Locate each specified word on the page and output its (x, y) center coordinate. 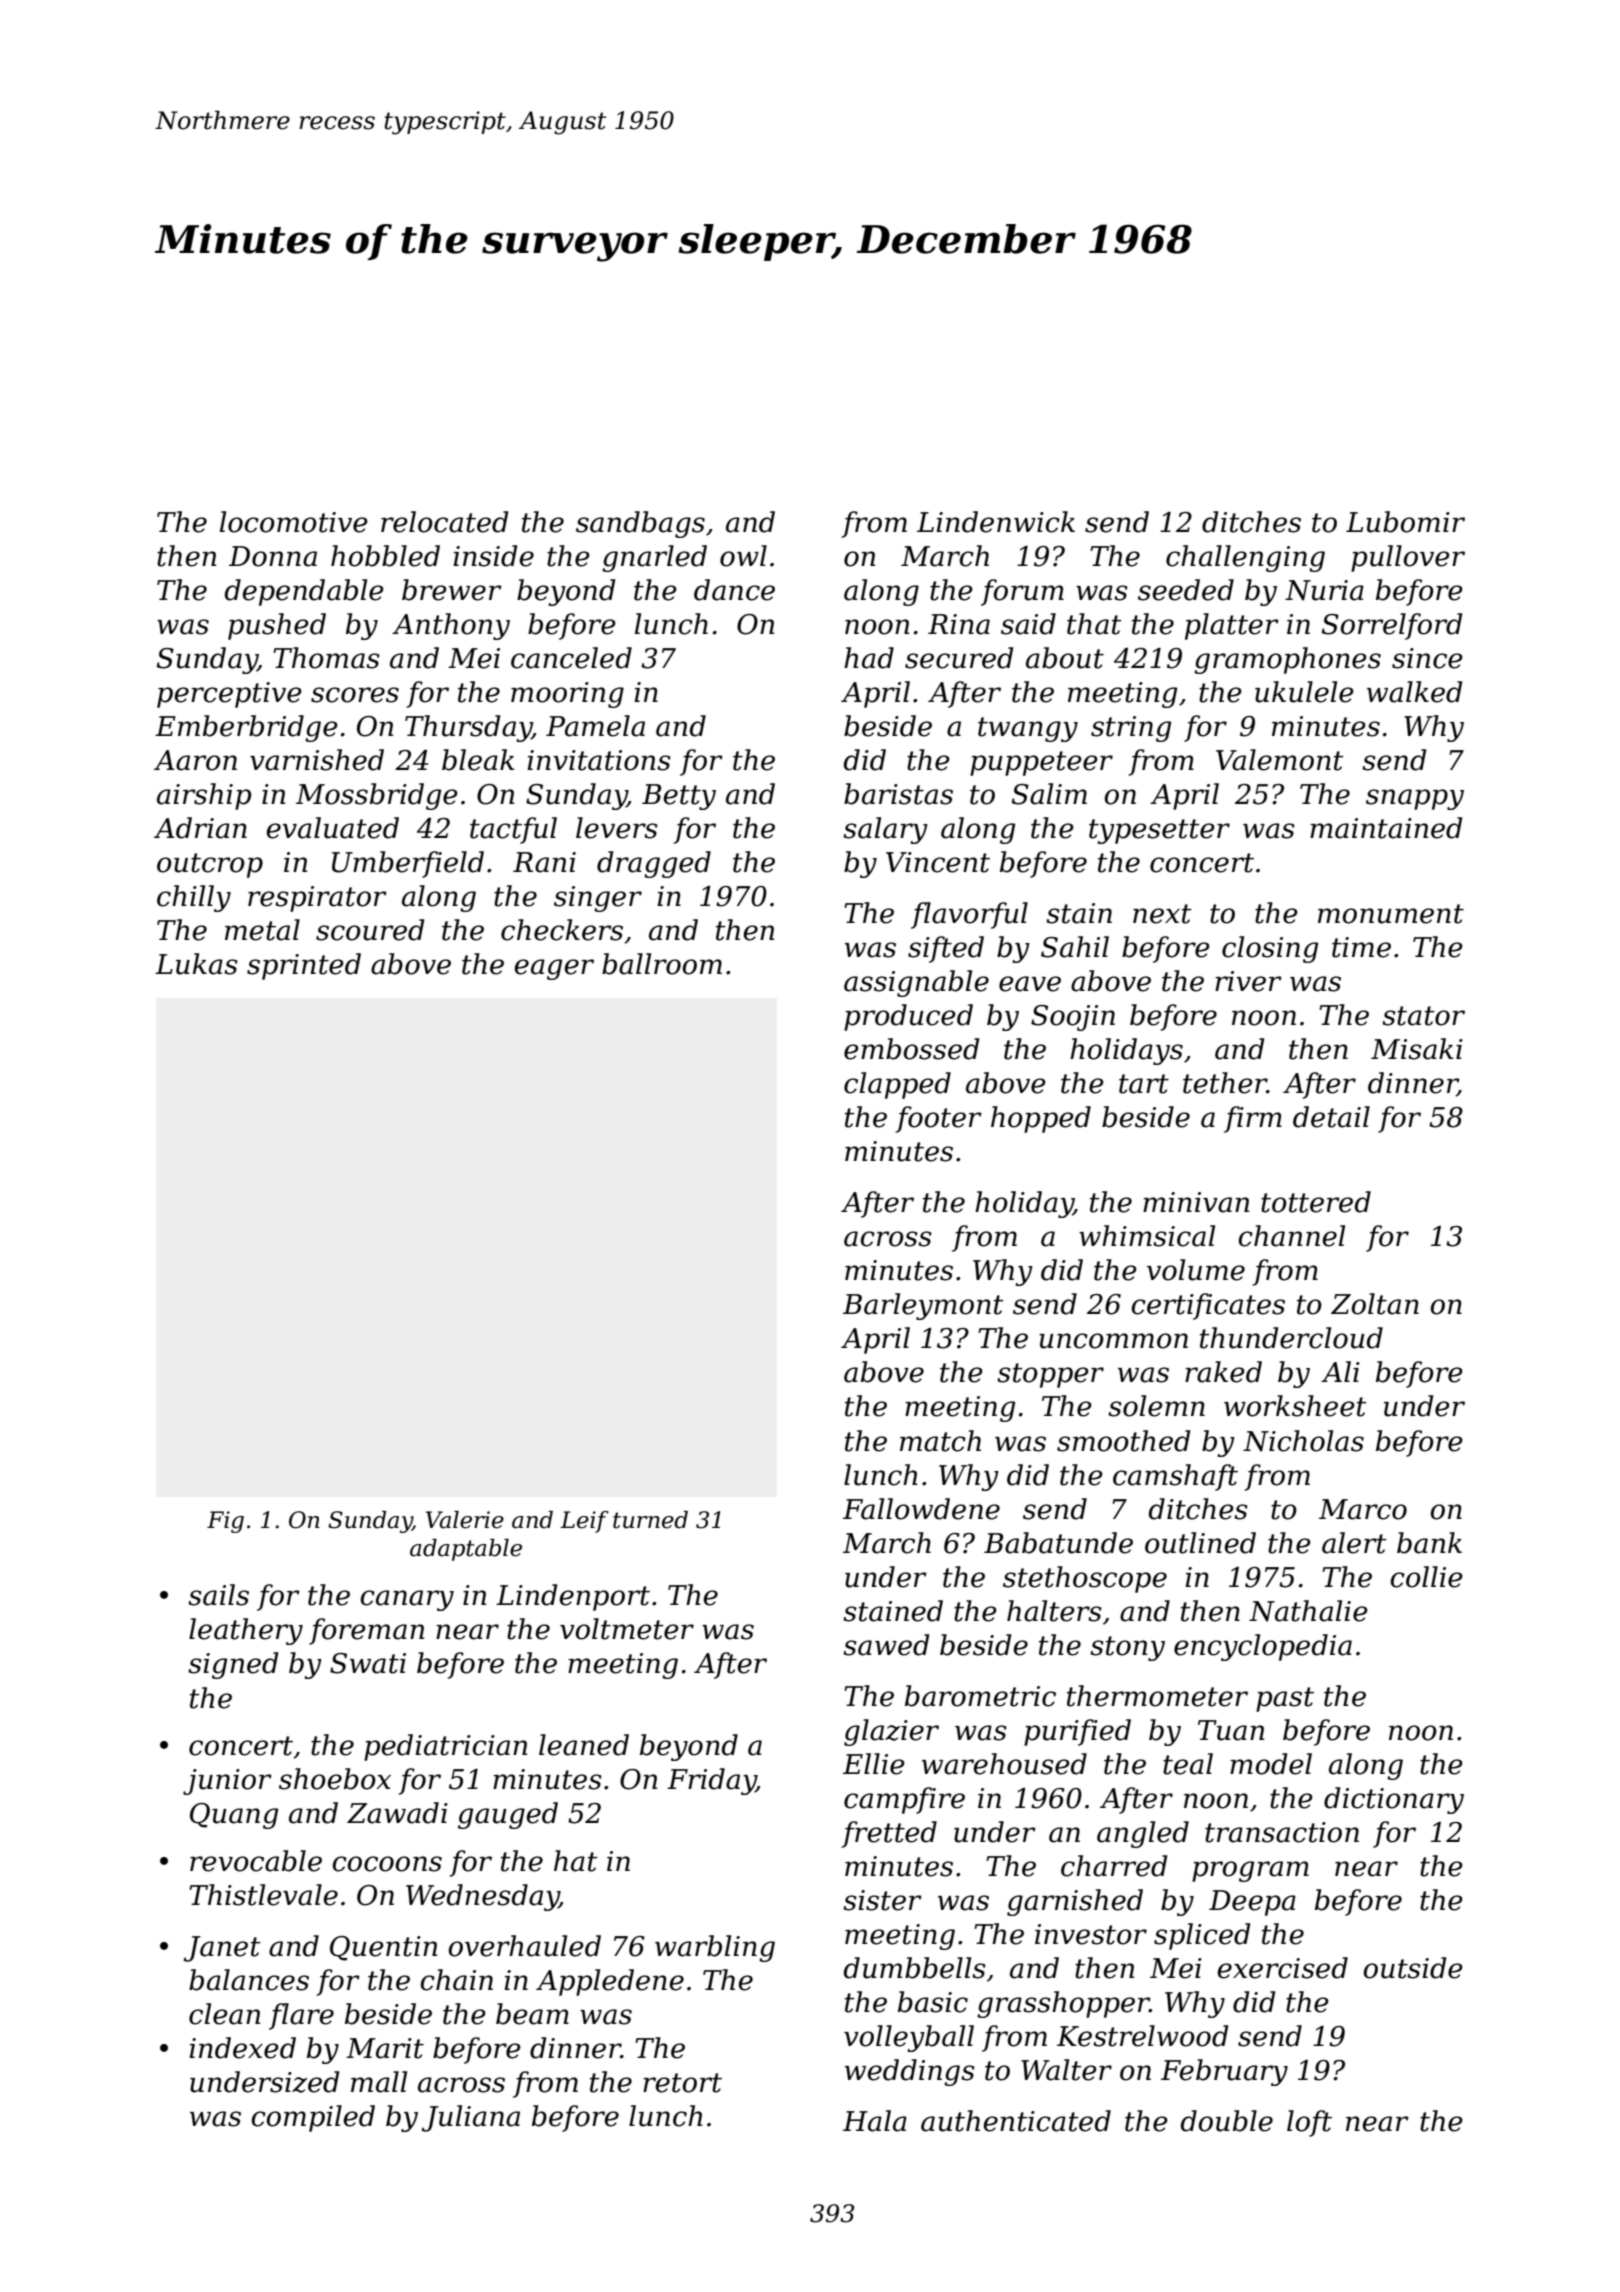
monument (1391, 914)
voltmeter (627, 1629)
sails (218, 1595)
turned (650, 1520)
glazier (891, 1732)
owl (743, 556)
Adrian (200, 828)
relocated (444, 522)
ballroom (662, 964)
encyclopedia (1263, 1647)
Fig (225, 1522)
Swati (368, 1663)
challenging (1245, 558)
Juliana (471, 2118)
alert (1354, 1543)
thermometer (1157, 1696)
